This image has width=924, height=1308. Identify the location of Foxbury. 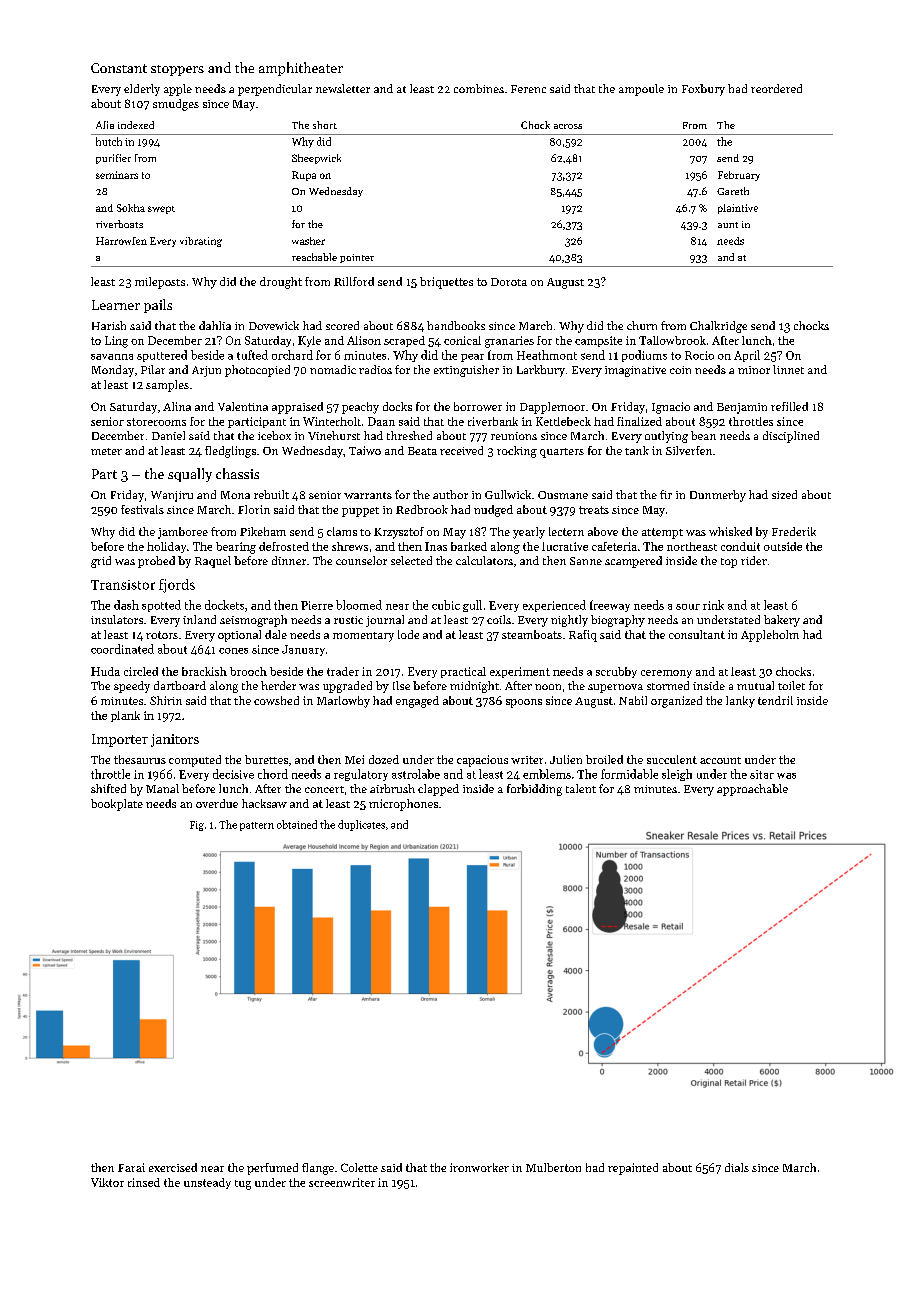
(703, 90).
